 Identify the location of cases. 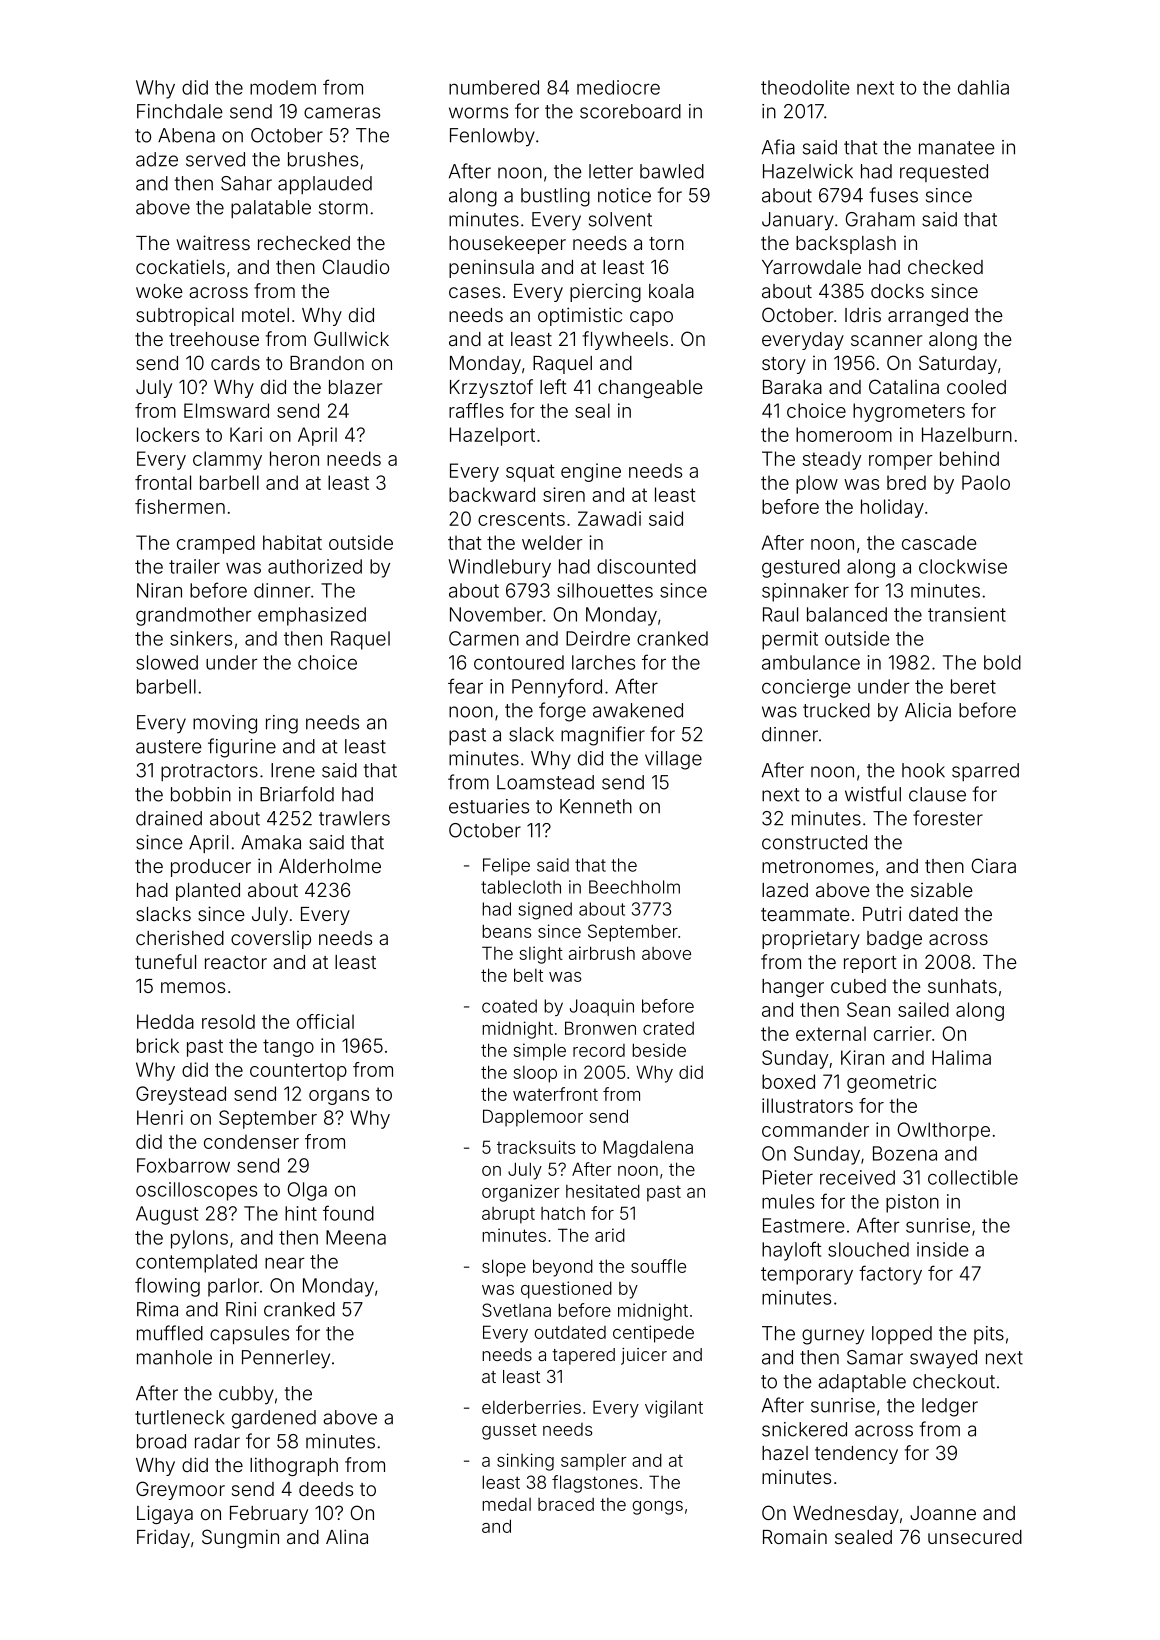
(474, 292).
